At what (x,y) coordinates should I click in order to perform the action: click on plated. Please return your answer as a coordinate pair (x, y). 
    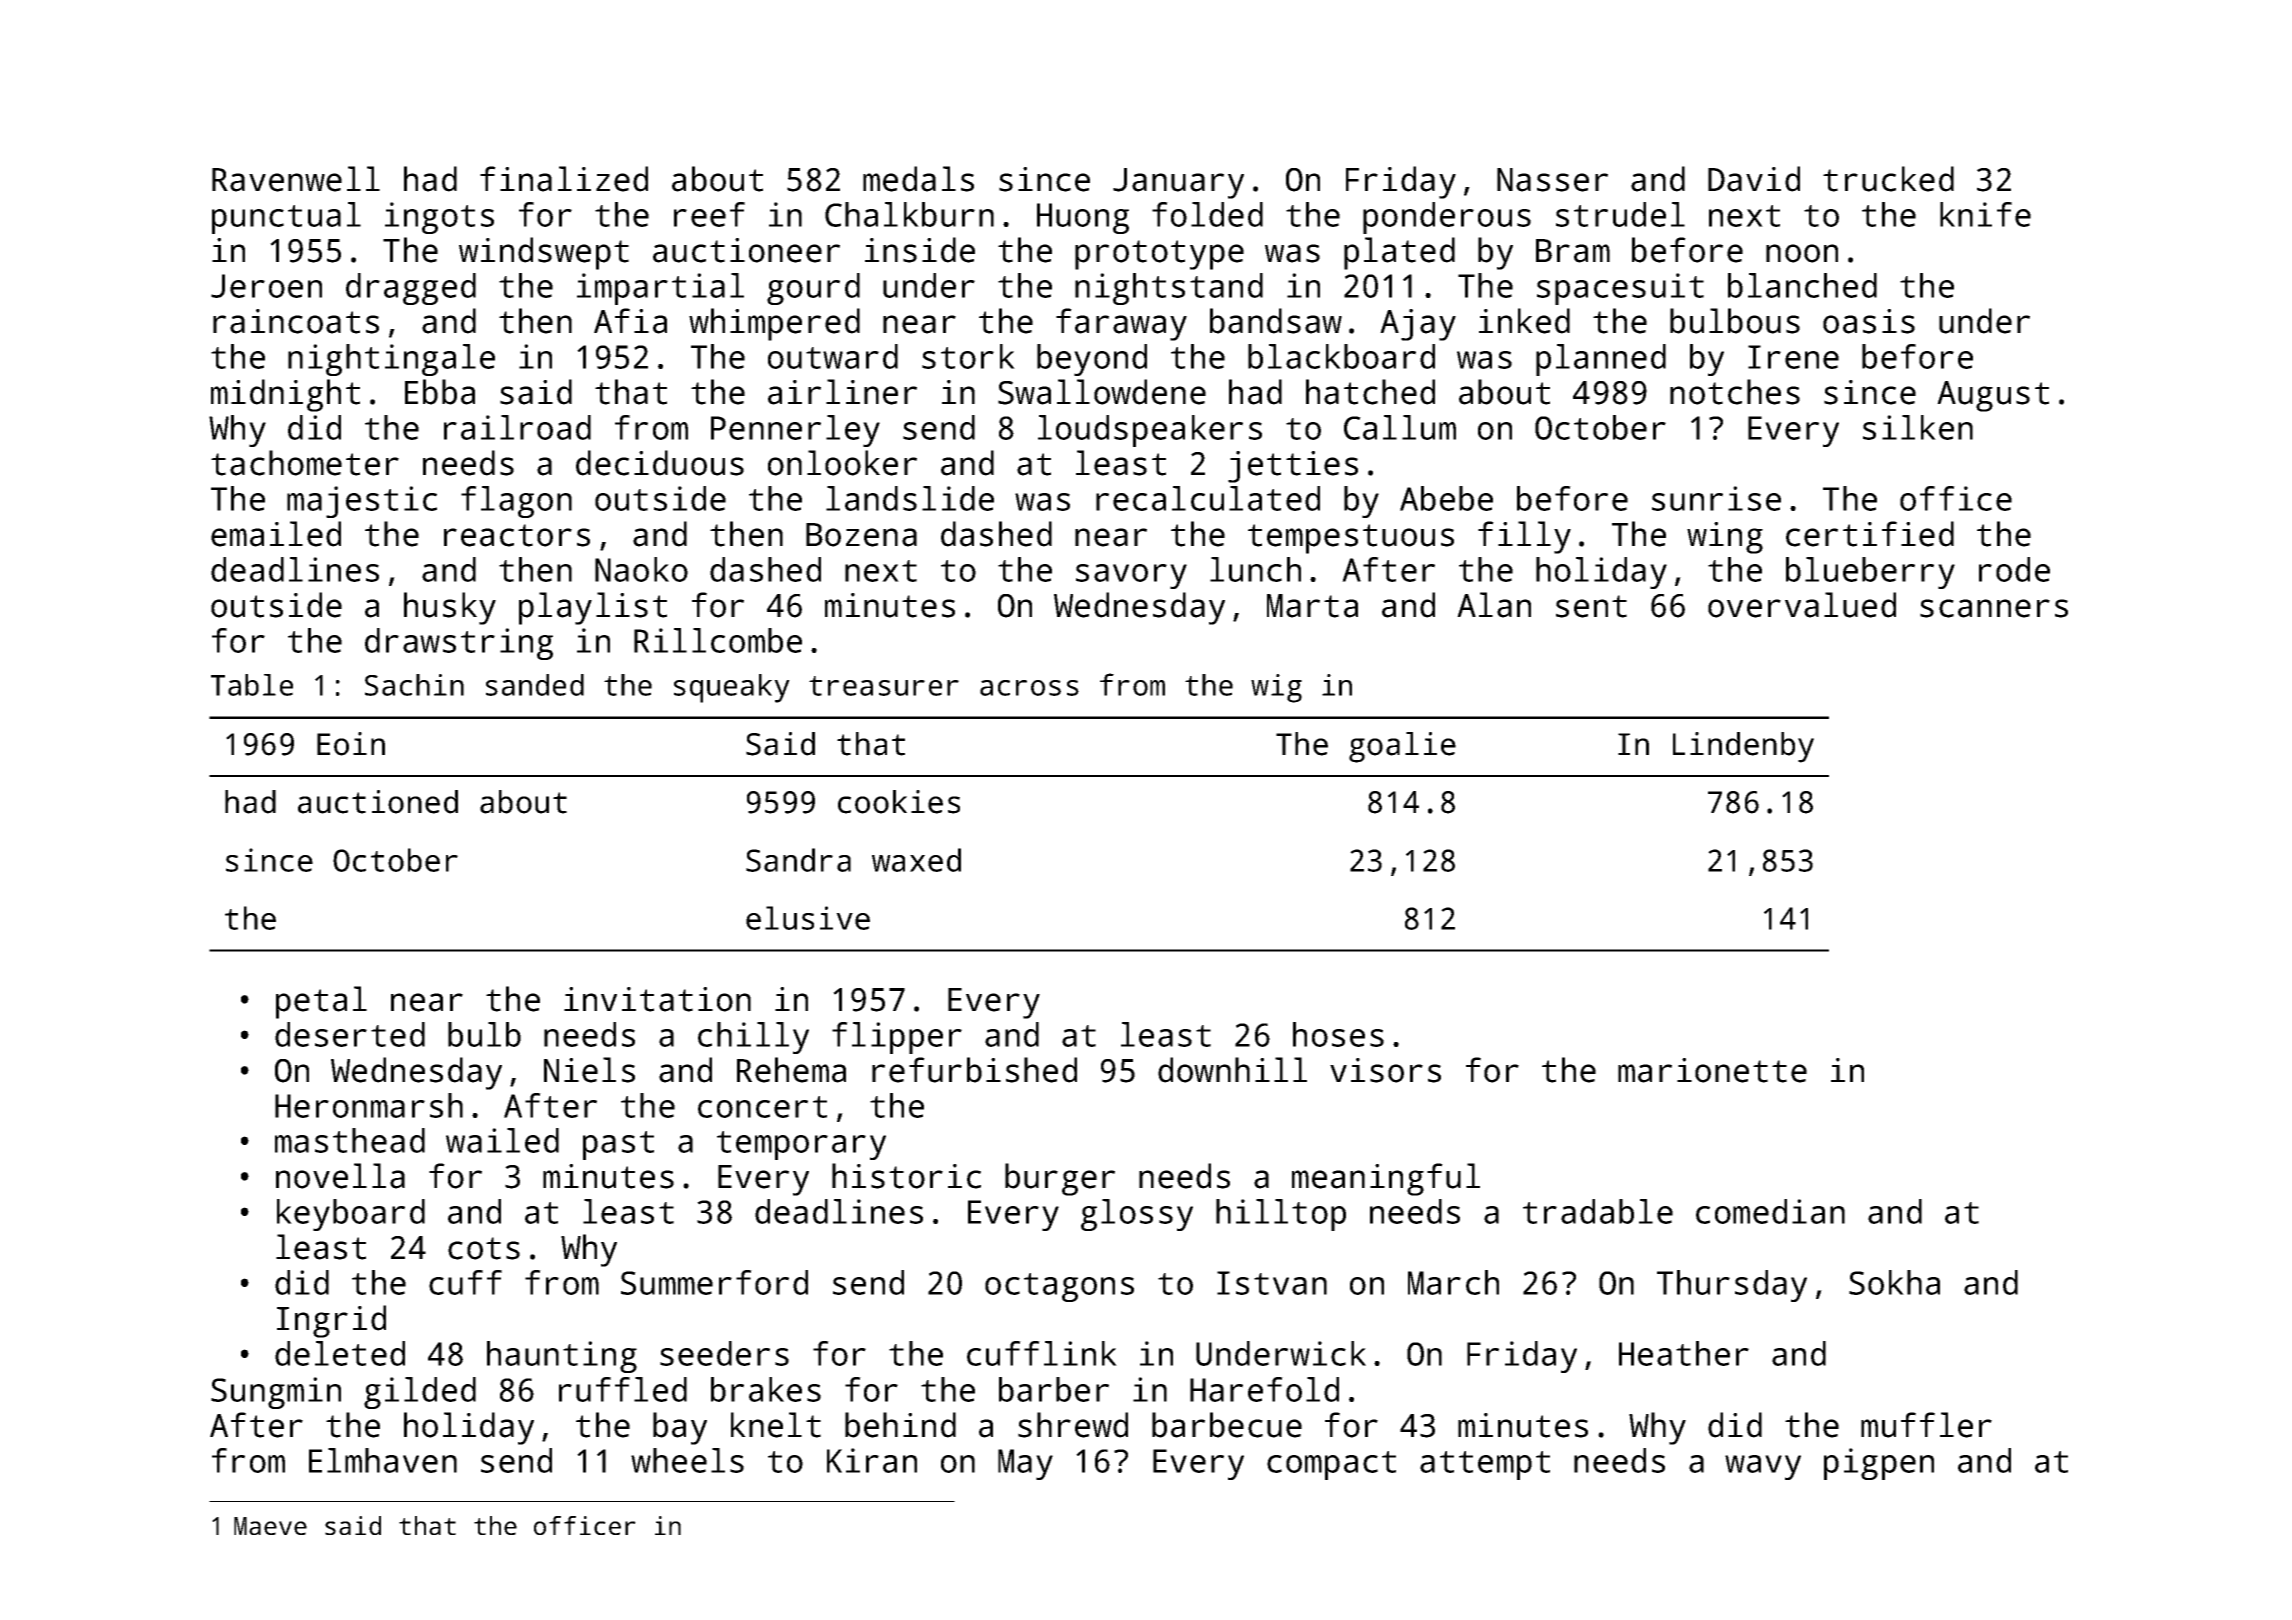
    Looking at the image, I should click on (1399, 253).
